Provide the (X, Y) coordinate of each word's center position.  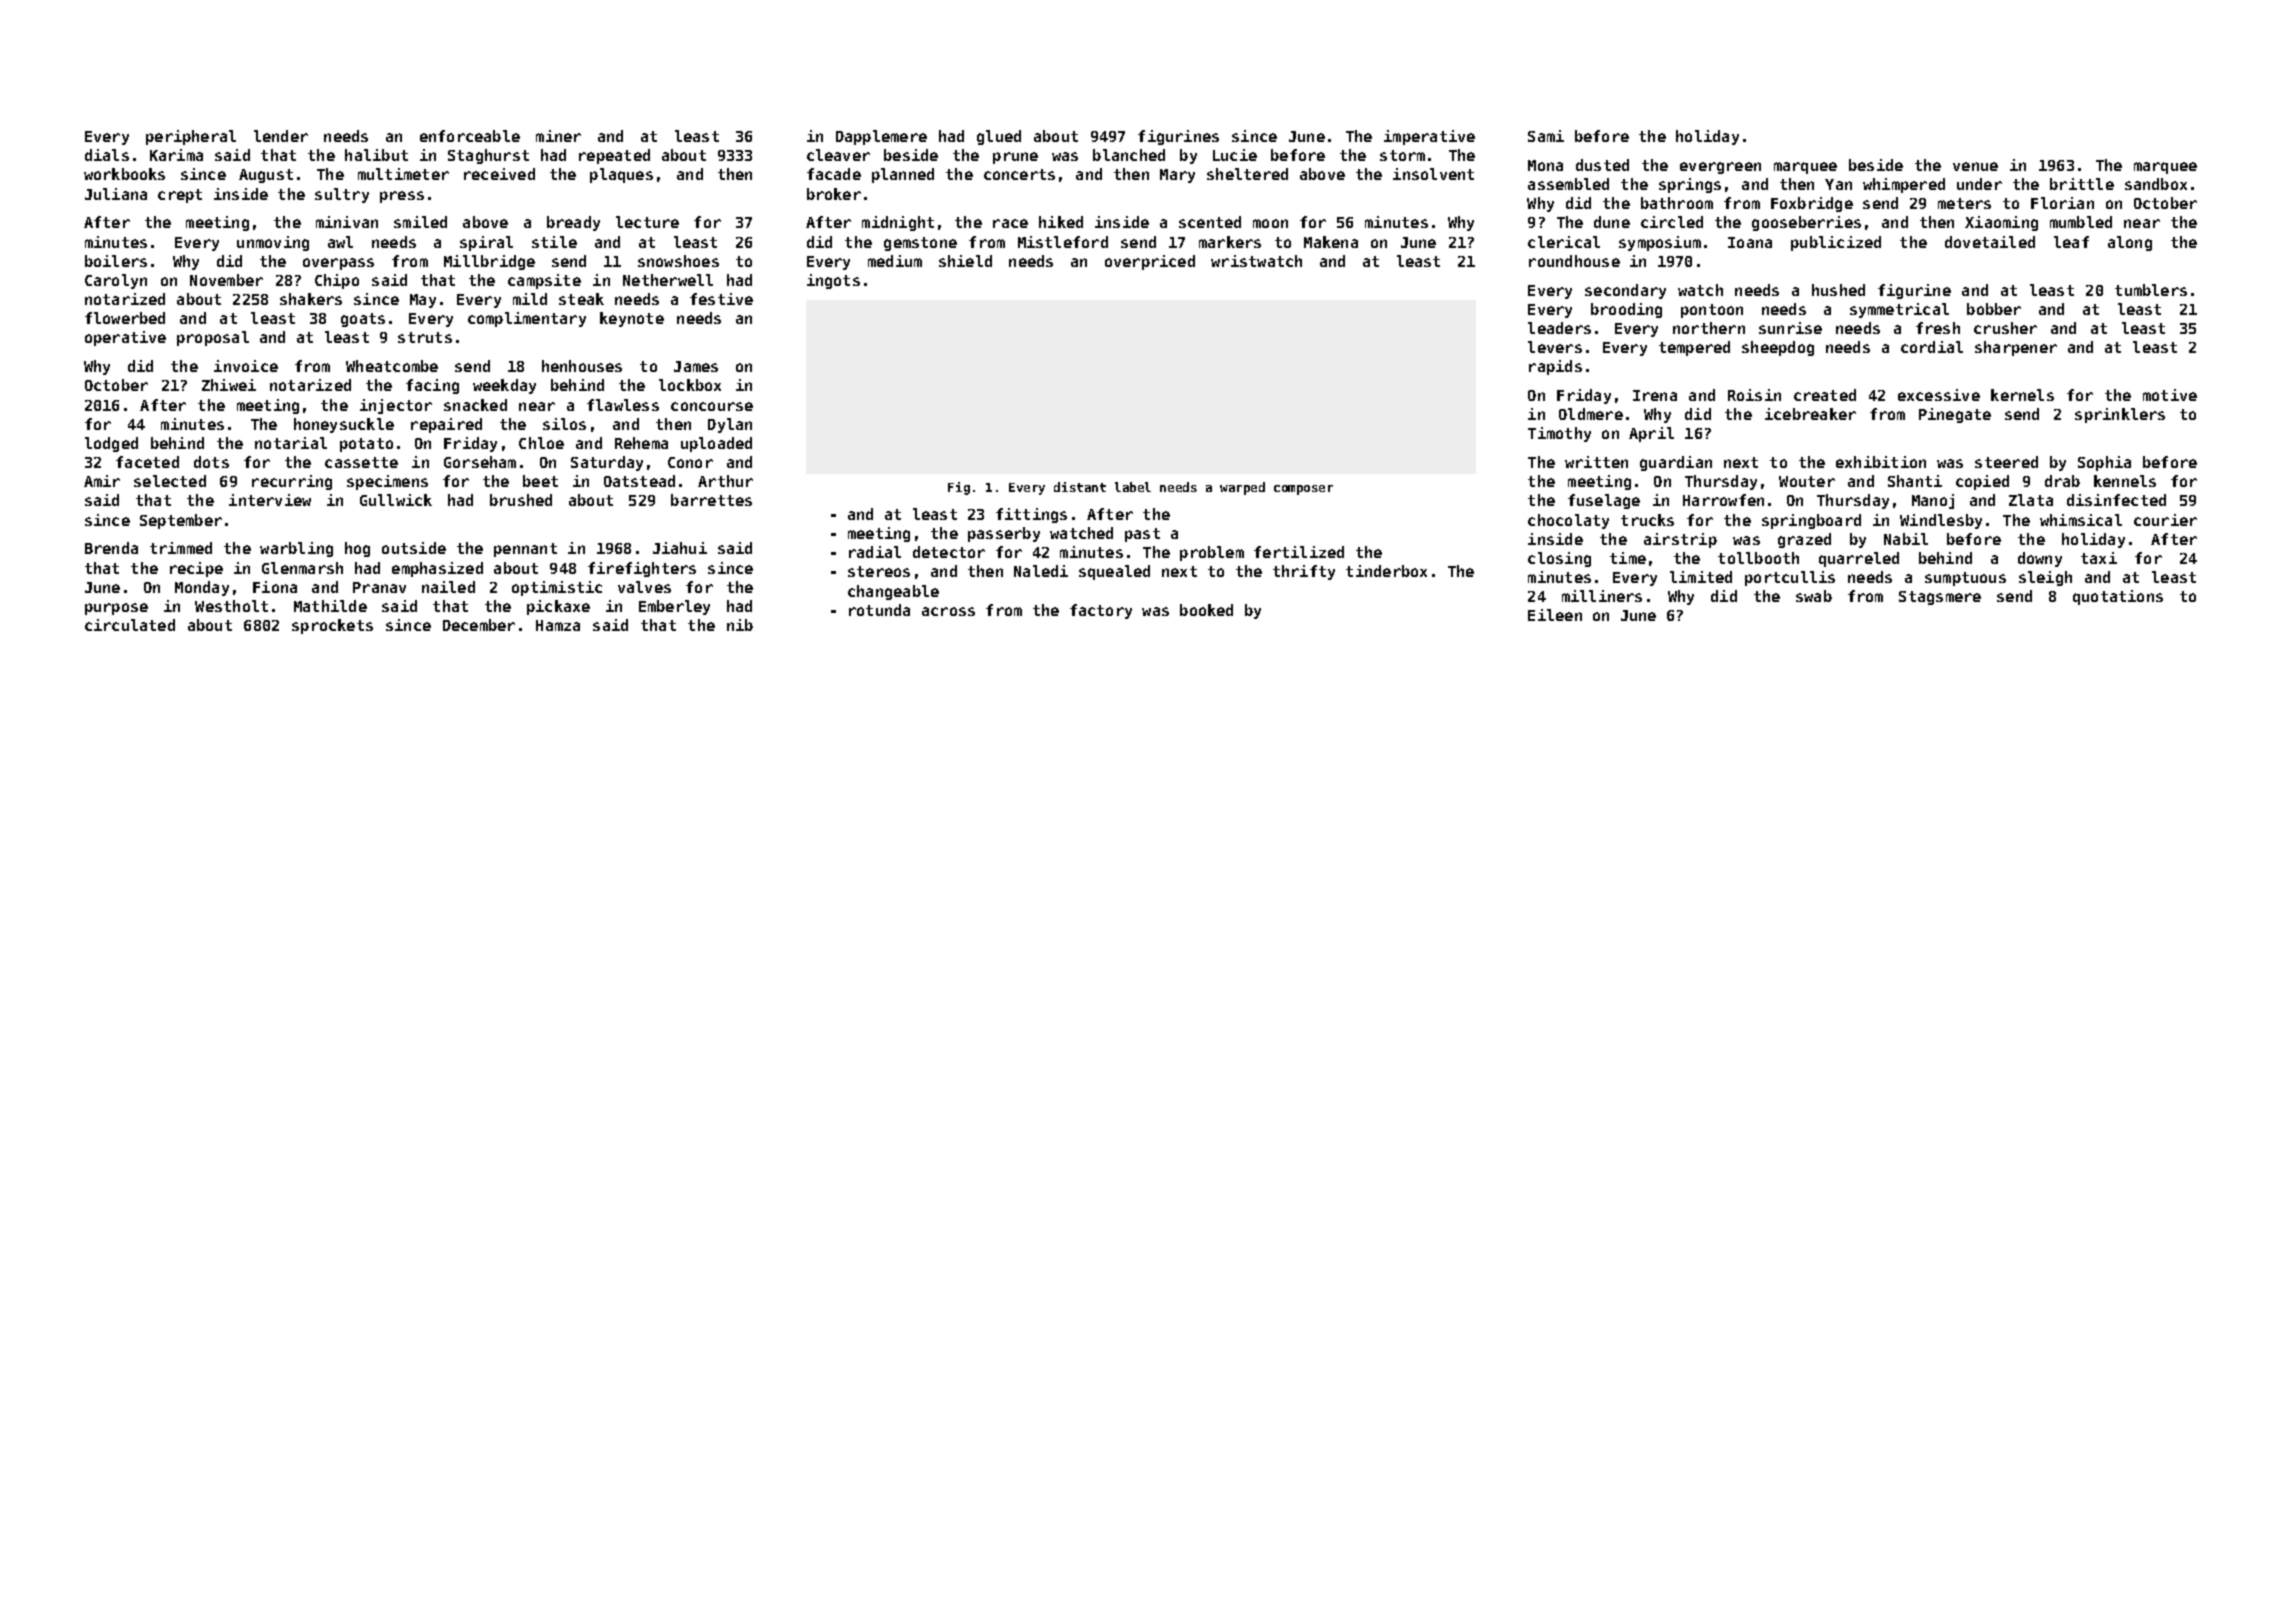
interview (270, 500)
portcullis (1790, 578)
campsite (544, 281)
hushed (1838, 290)
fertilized (1299, 552)
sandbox (2156, 184)
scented (1210, 222)
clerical (1564, 242)
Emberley (674, 607)
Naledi (1041, 571)
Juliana (116, 194)
